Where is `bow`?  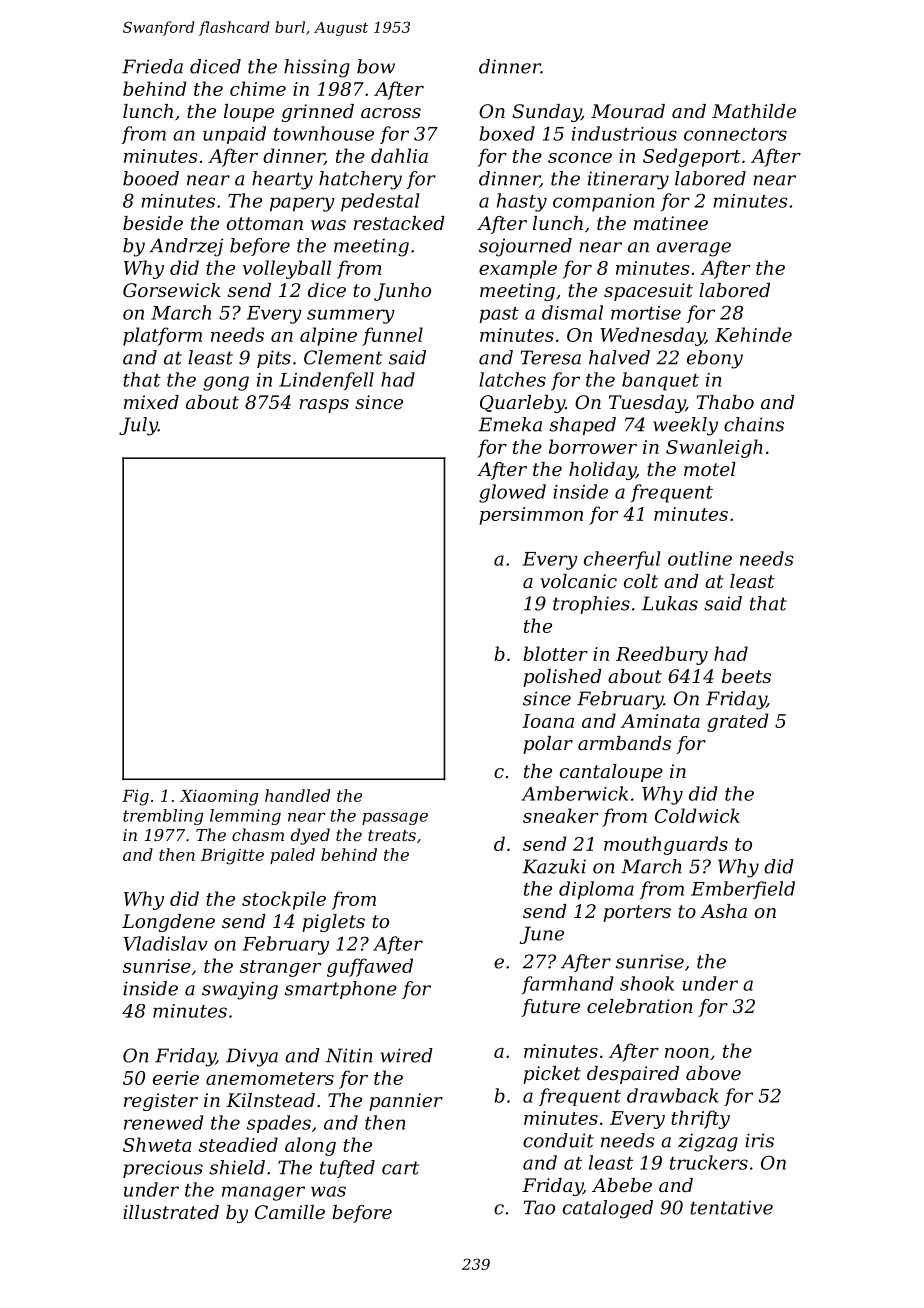
bow is located at coordinates (376, 66).
